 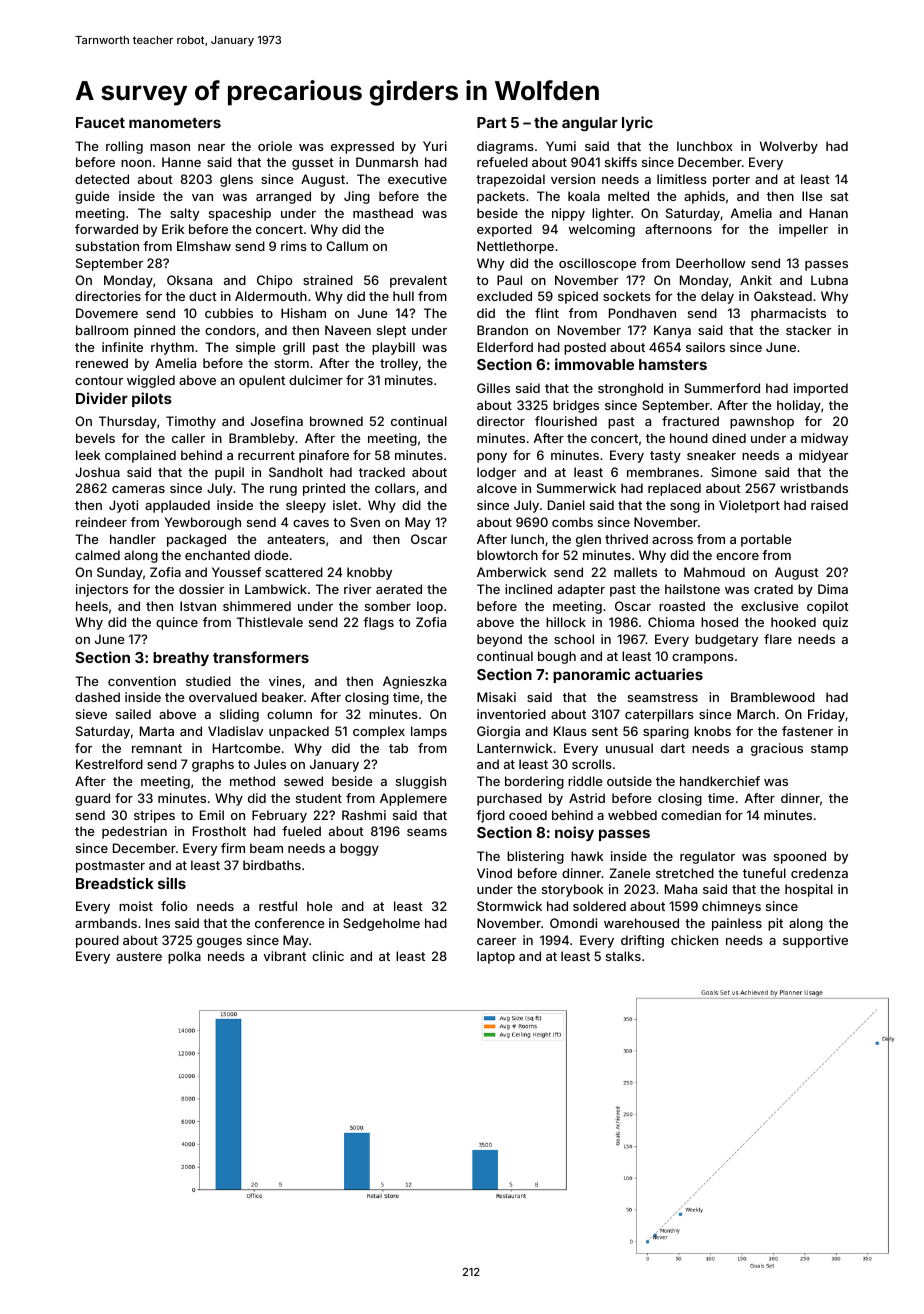 I want to click on fjord, so click(x=490, y=816).
